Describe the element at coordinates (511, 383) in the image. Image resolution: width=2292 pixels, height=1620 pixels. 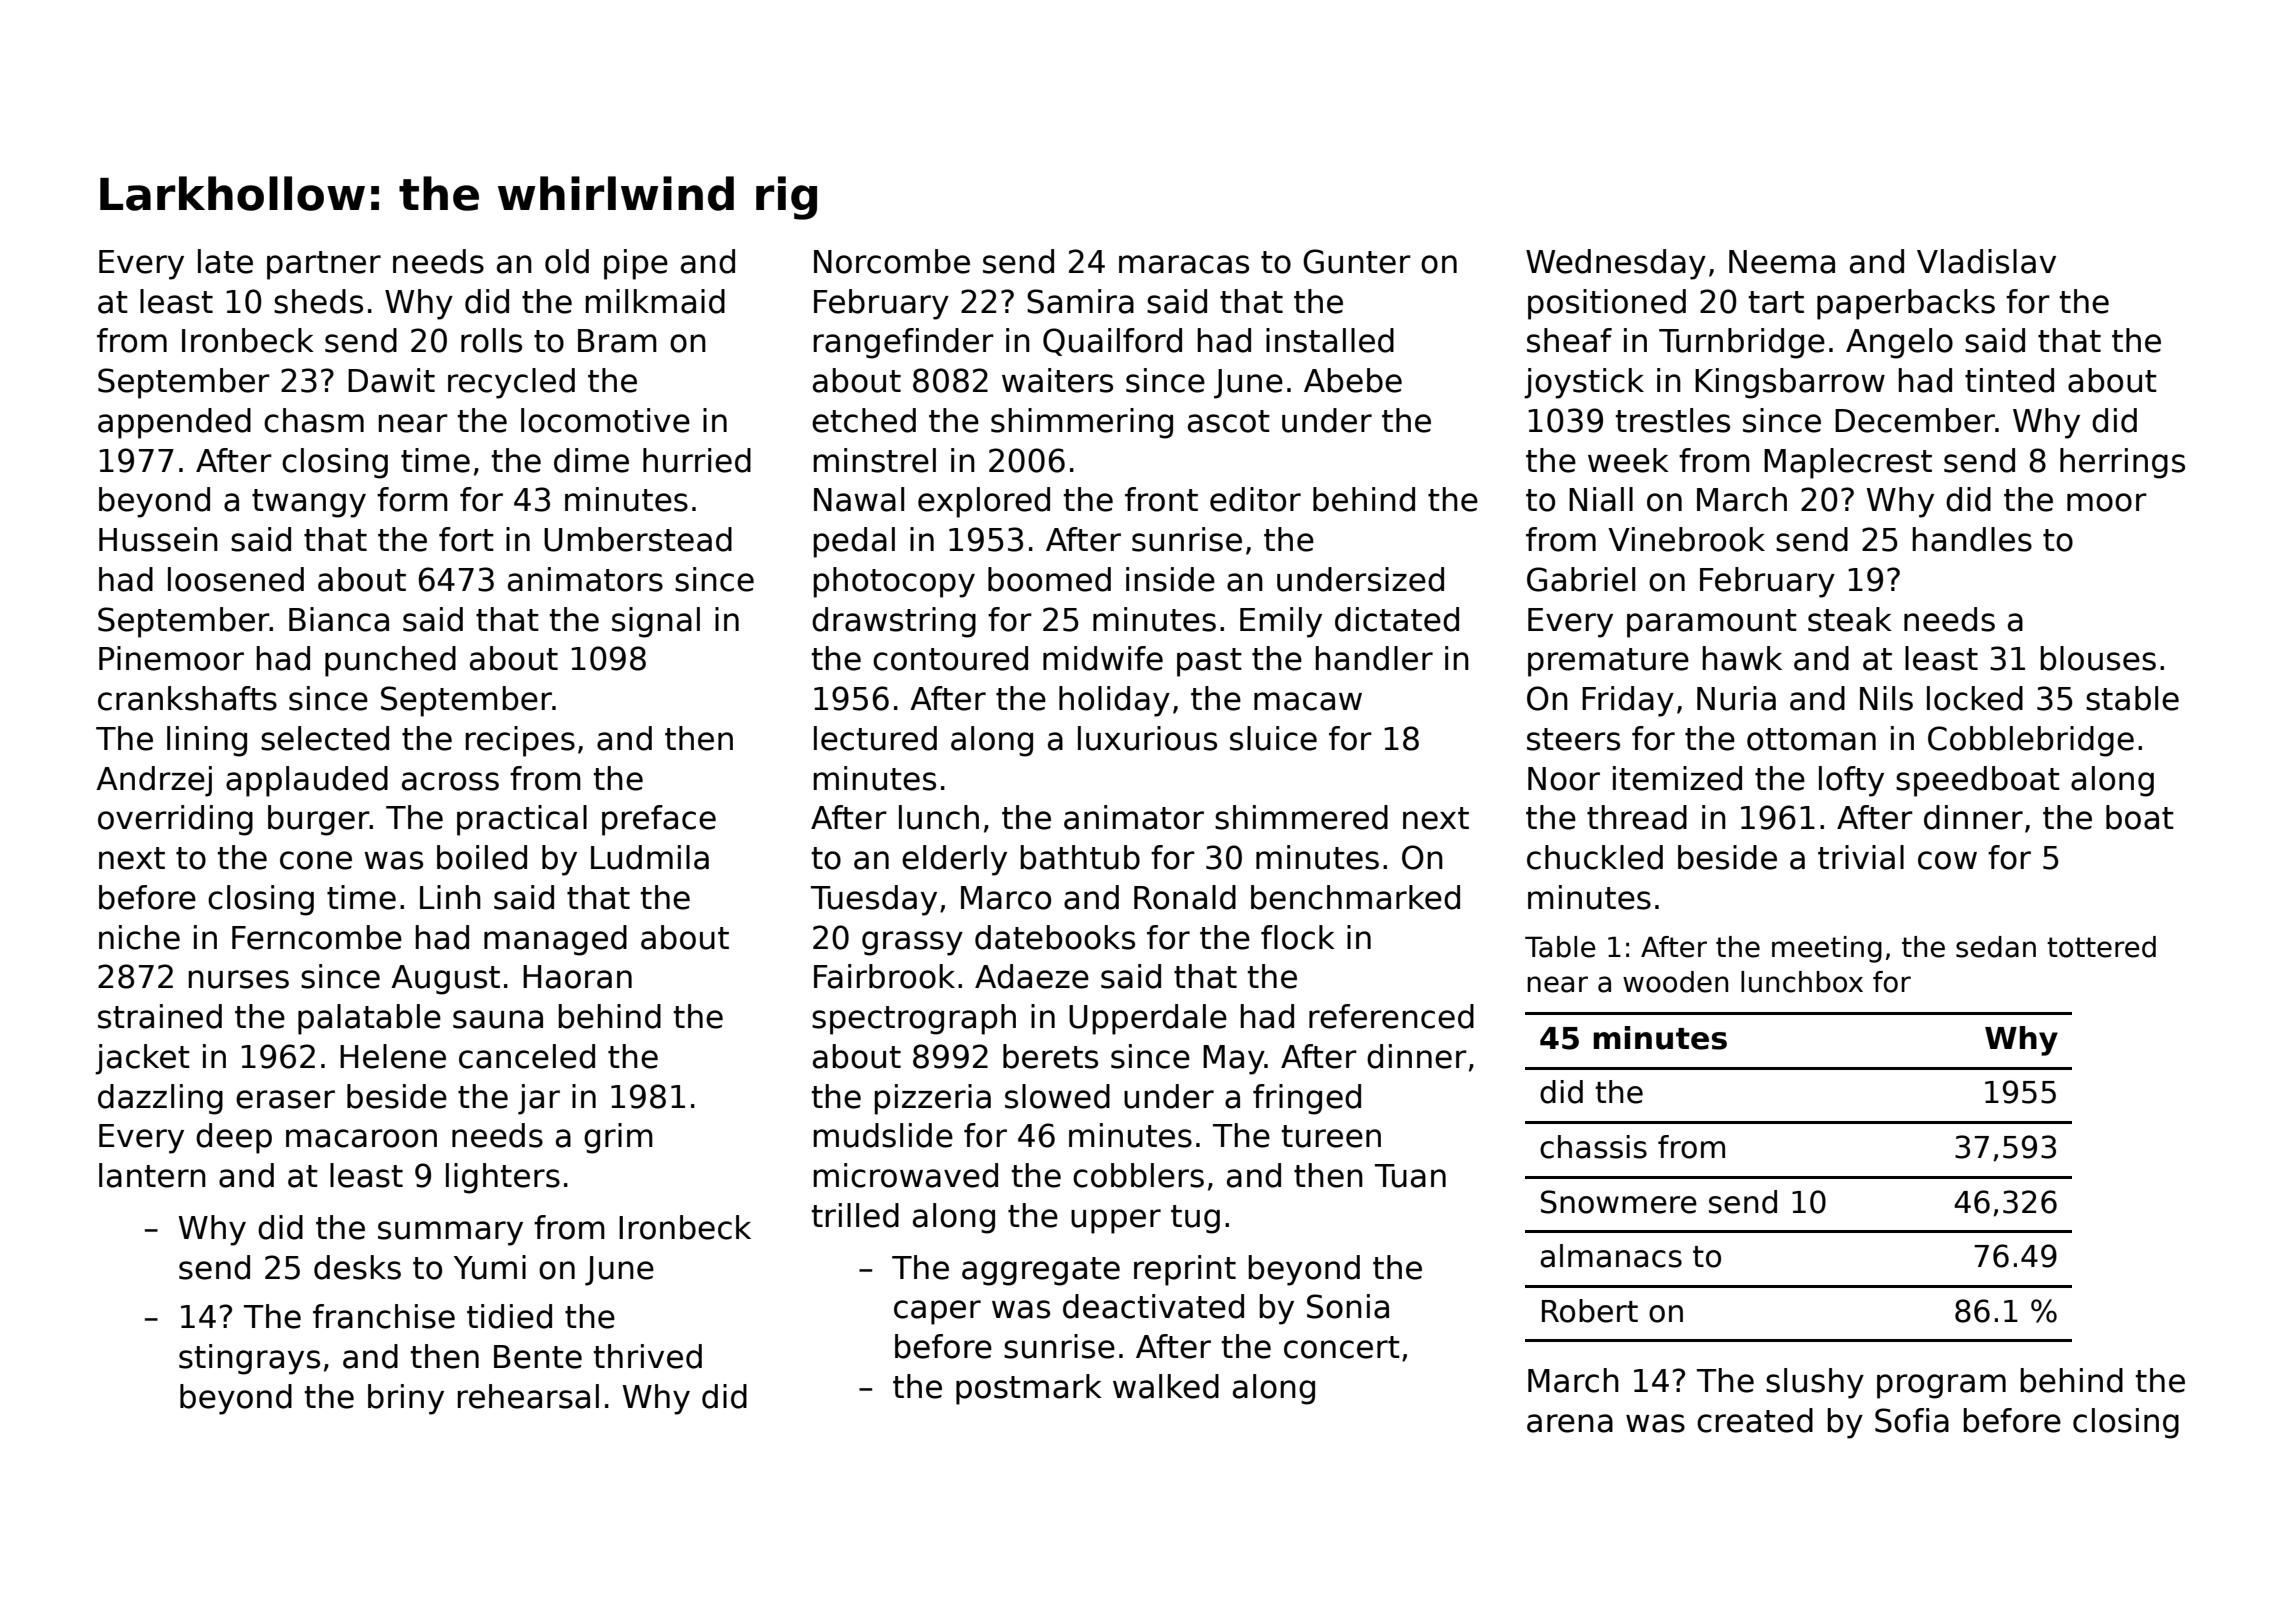
I see `recycled` at that location.
